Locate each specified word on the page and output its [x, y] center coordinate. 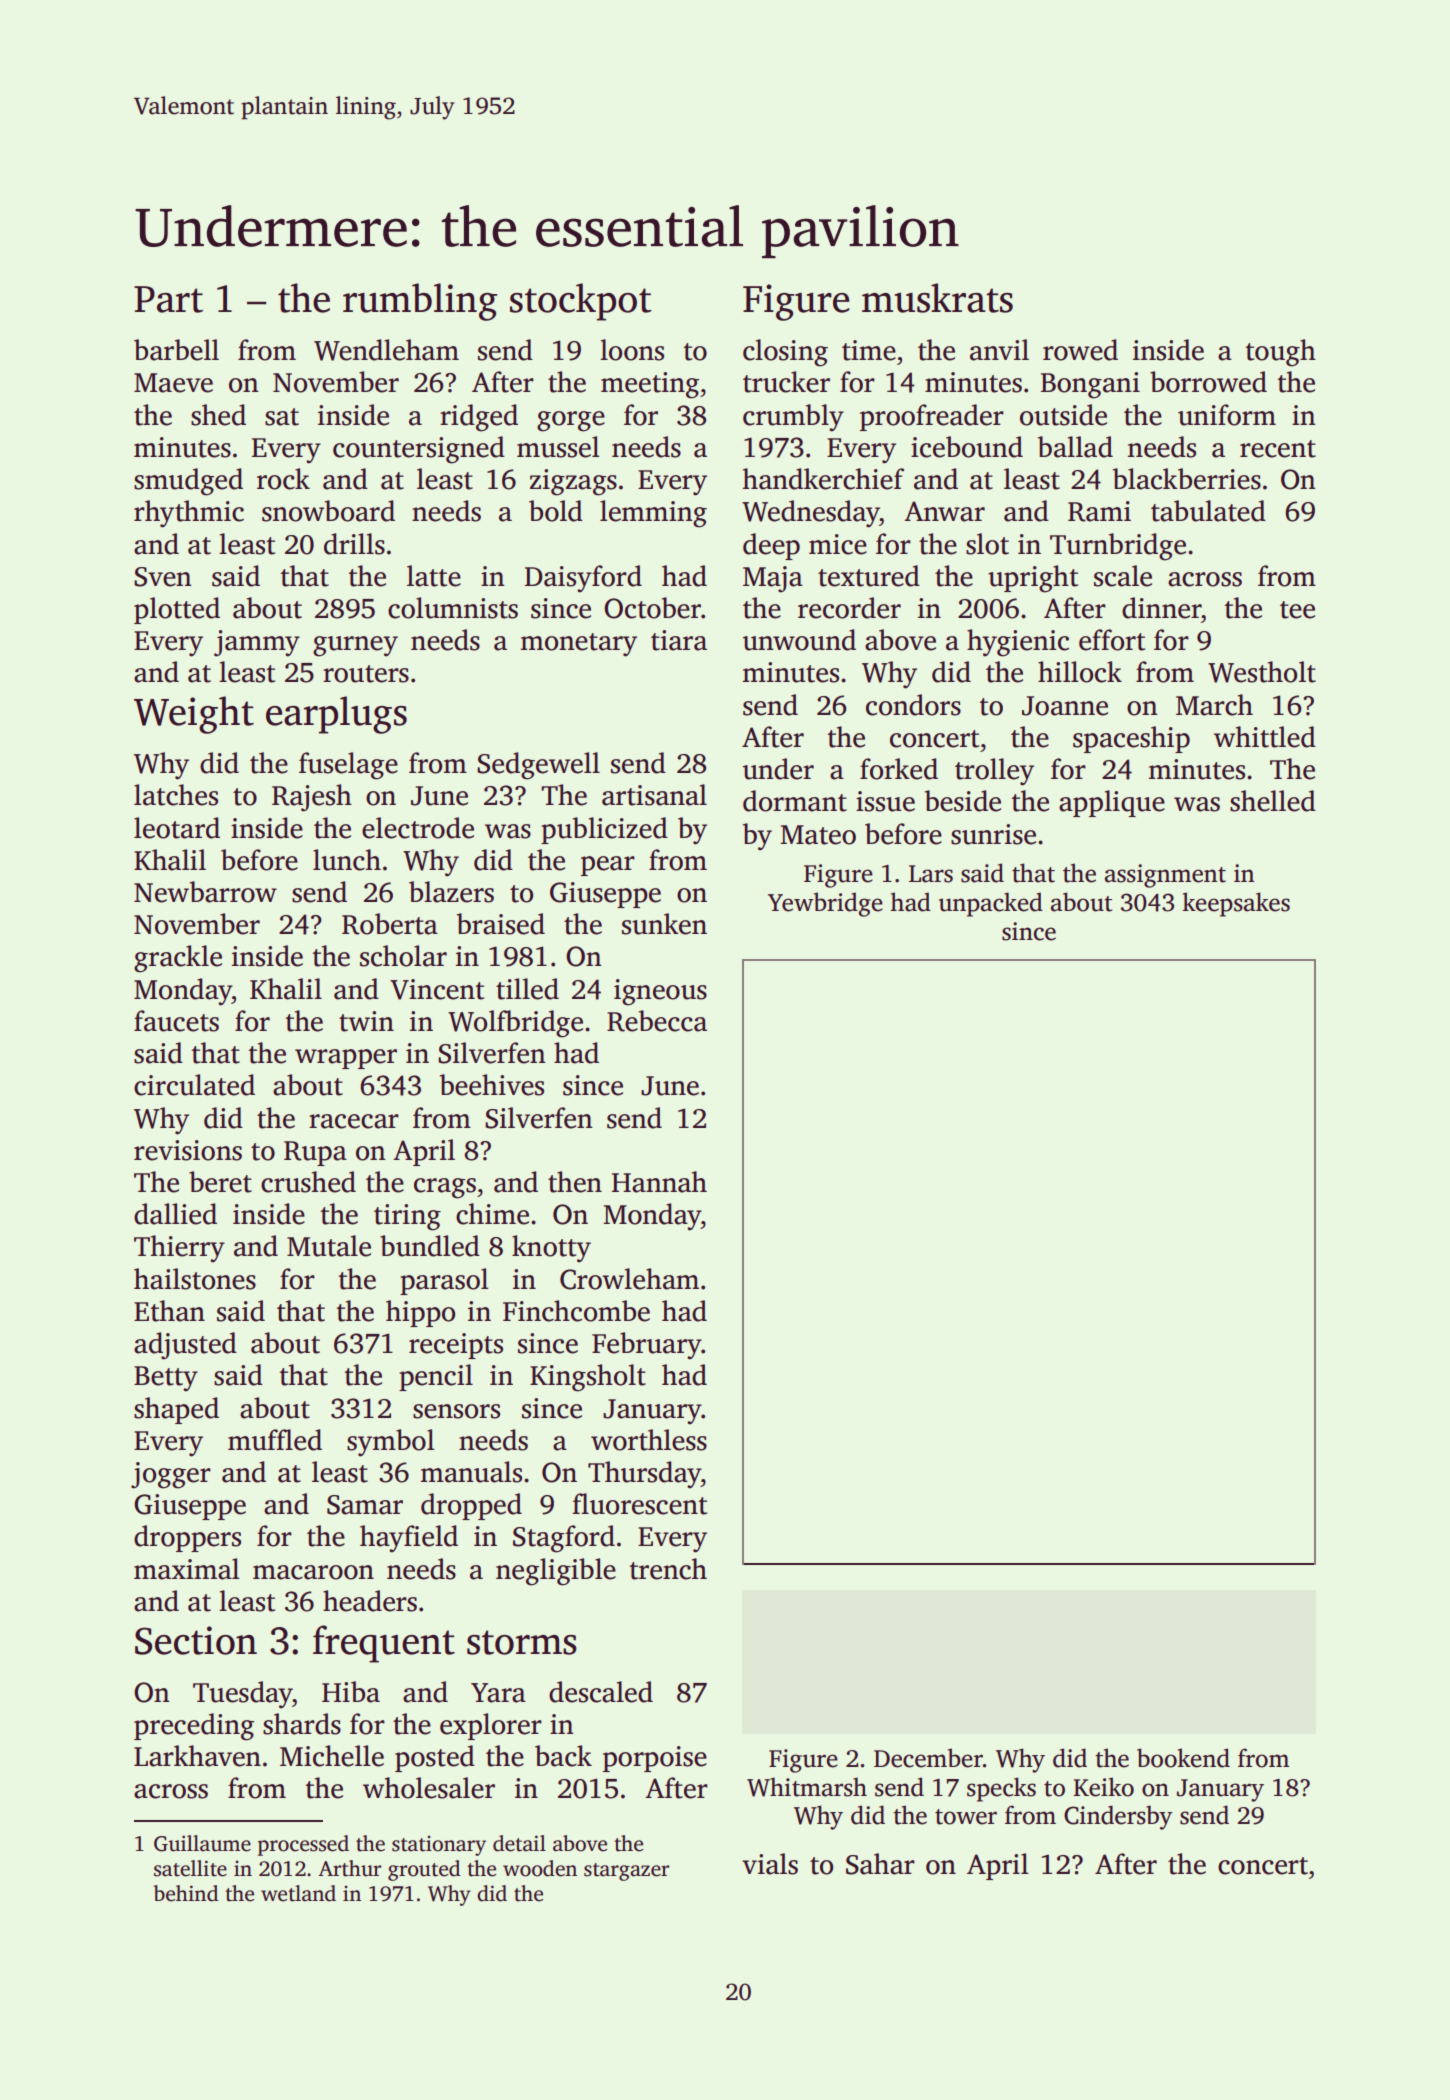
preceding [194, 1727]
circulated [194, 1085]
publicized [604, 830]
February [647, 1346]
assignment [1165, 876]
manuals [471, 1472]
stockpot [580, 302]
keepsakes [1236, 904]
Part [168, 299]
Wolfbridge [515, 1024]
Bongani [1090, 385]
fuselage [348, 766]
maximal [186, 1569]
